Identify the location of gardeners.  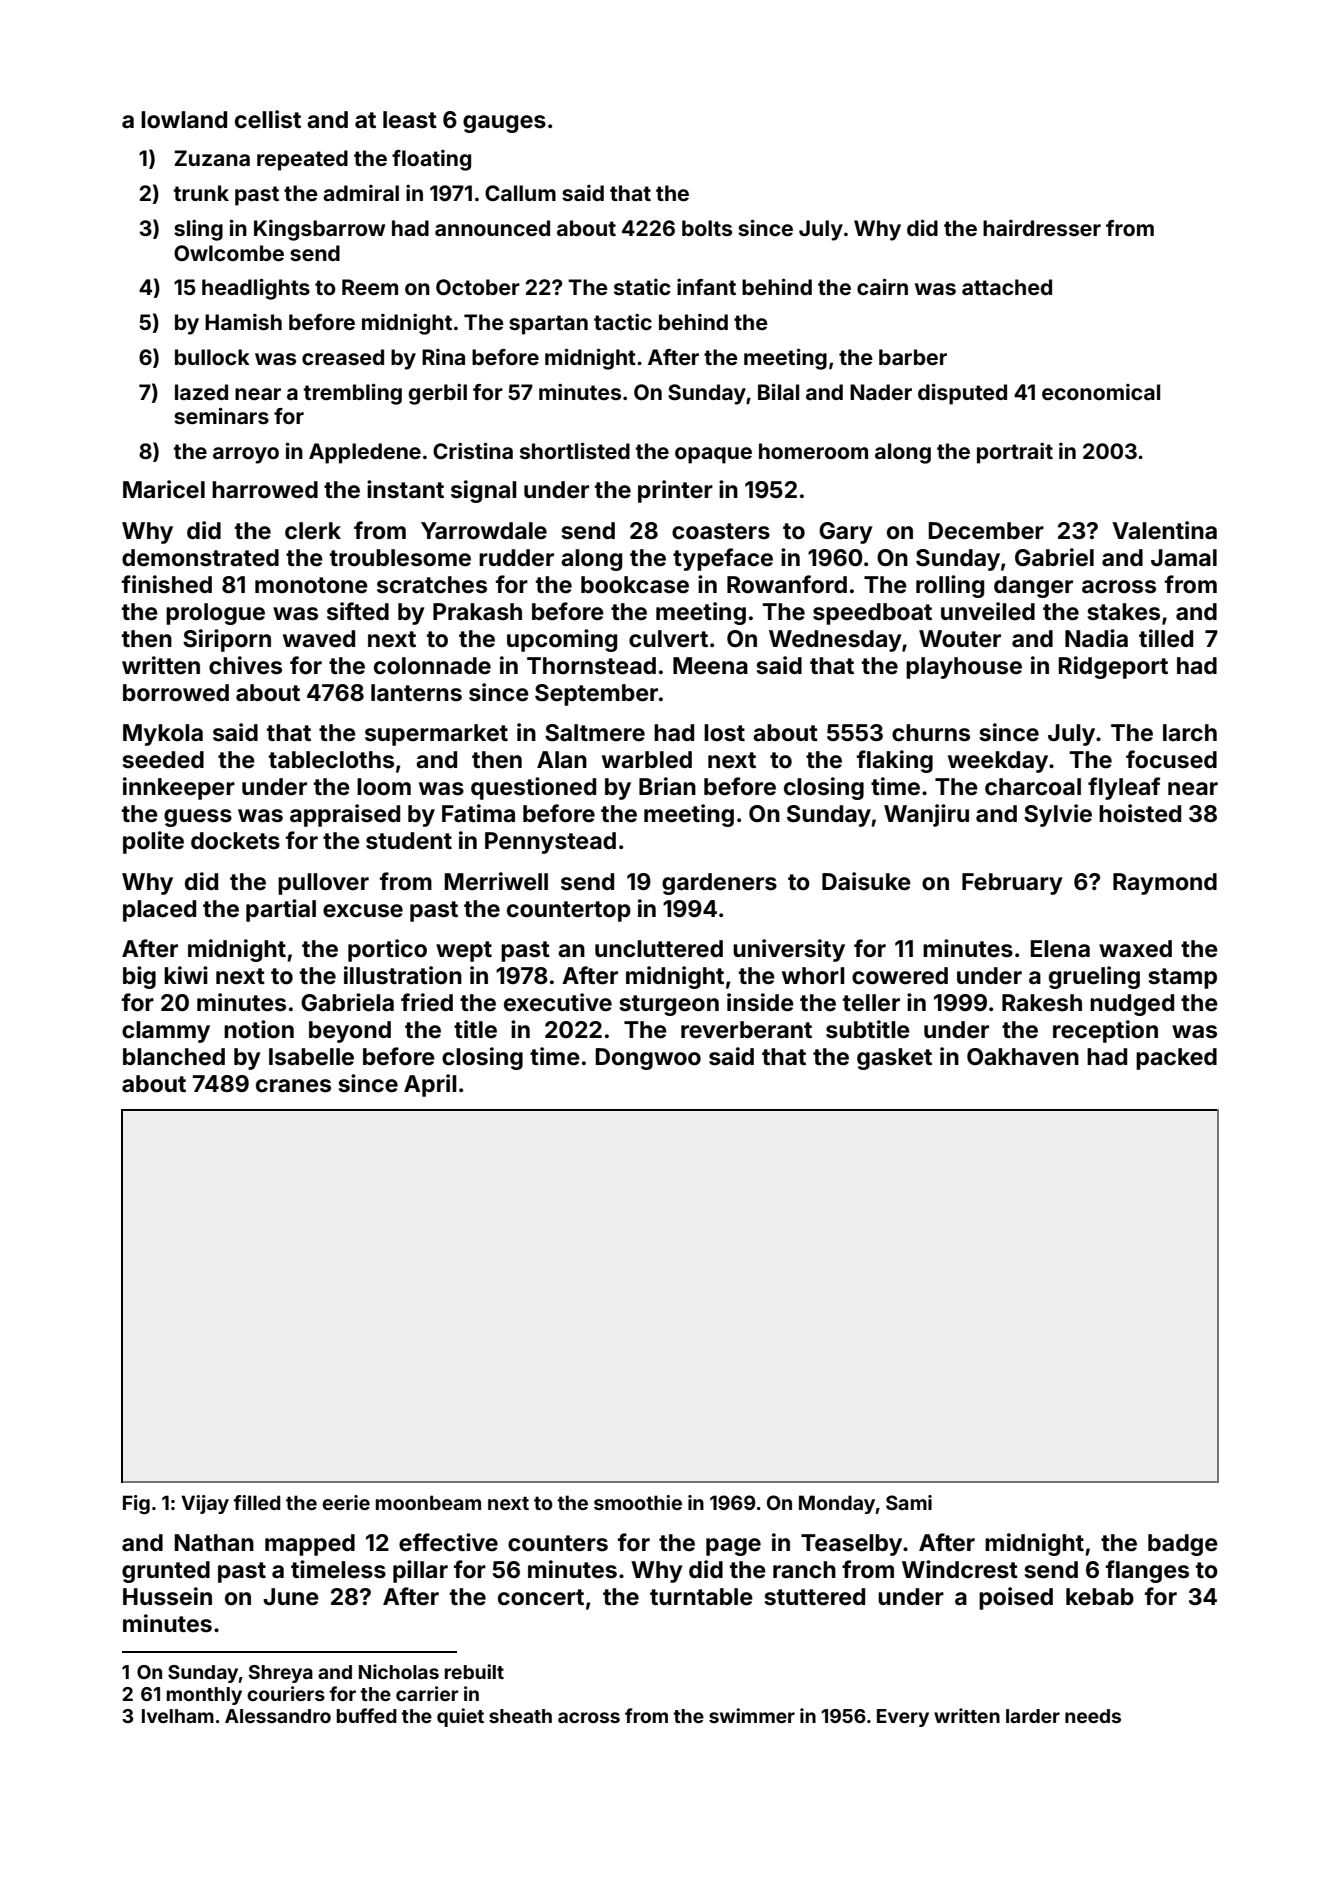
(719, 884).
